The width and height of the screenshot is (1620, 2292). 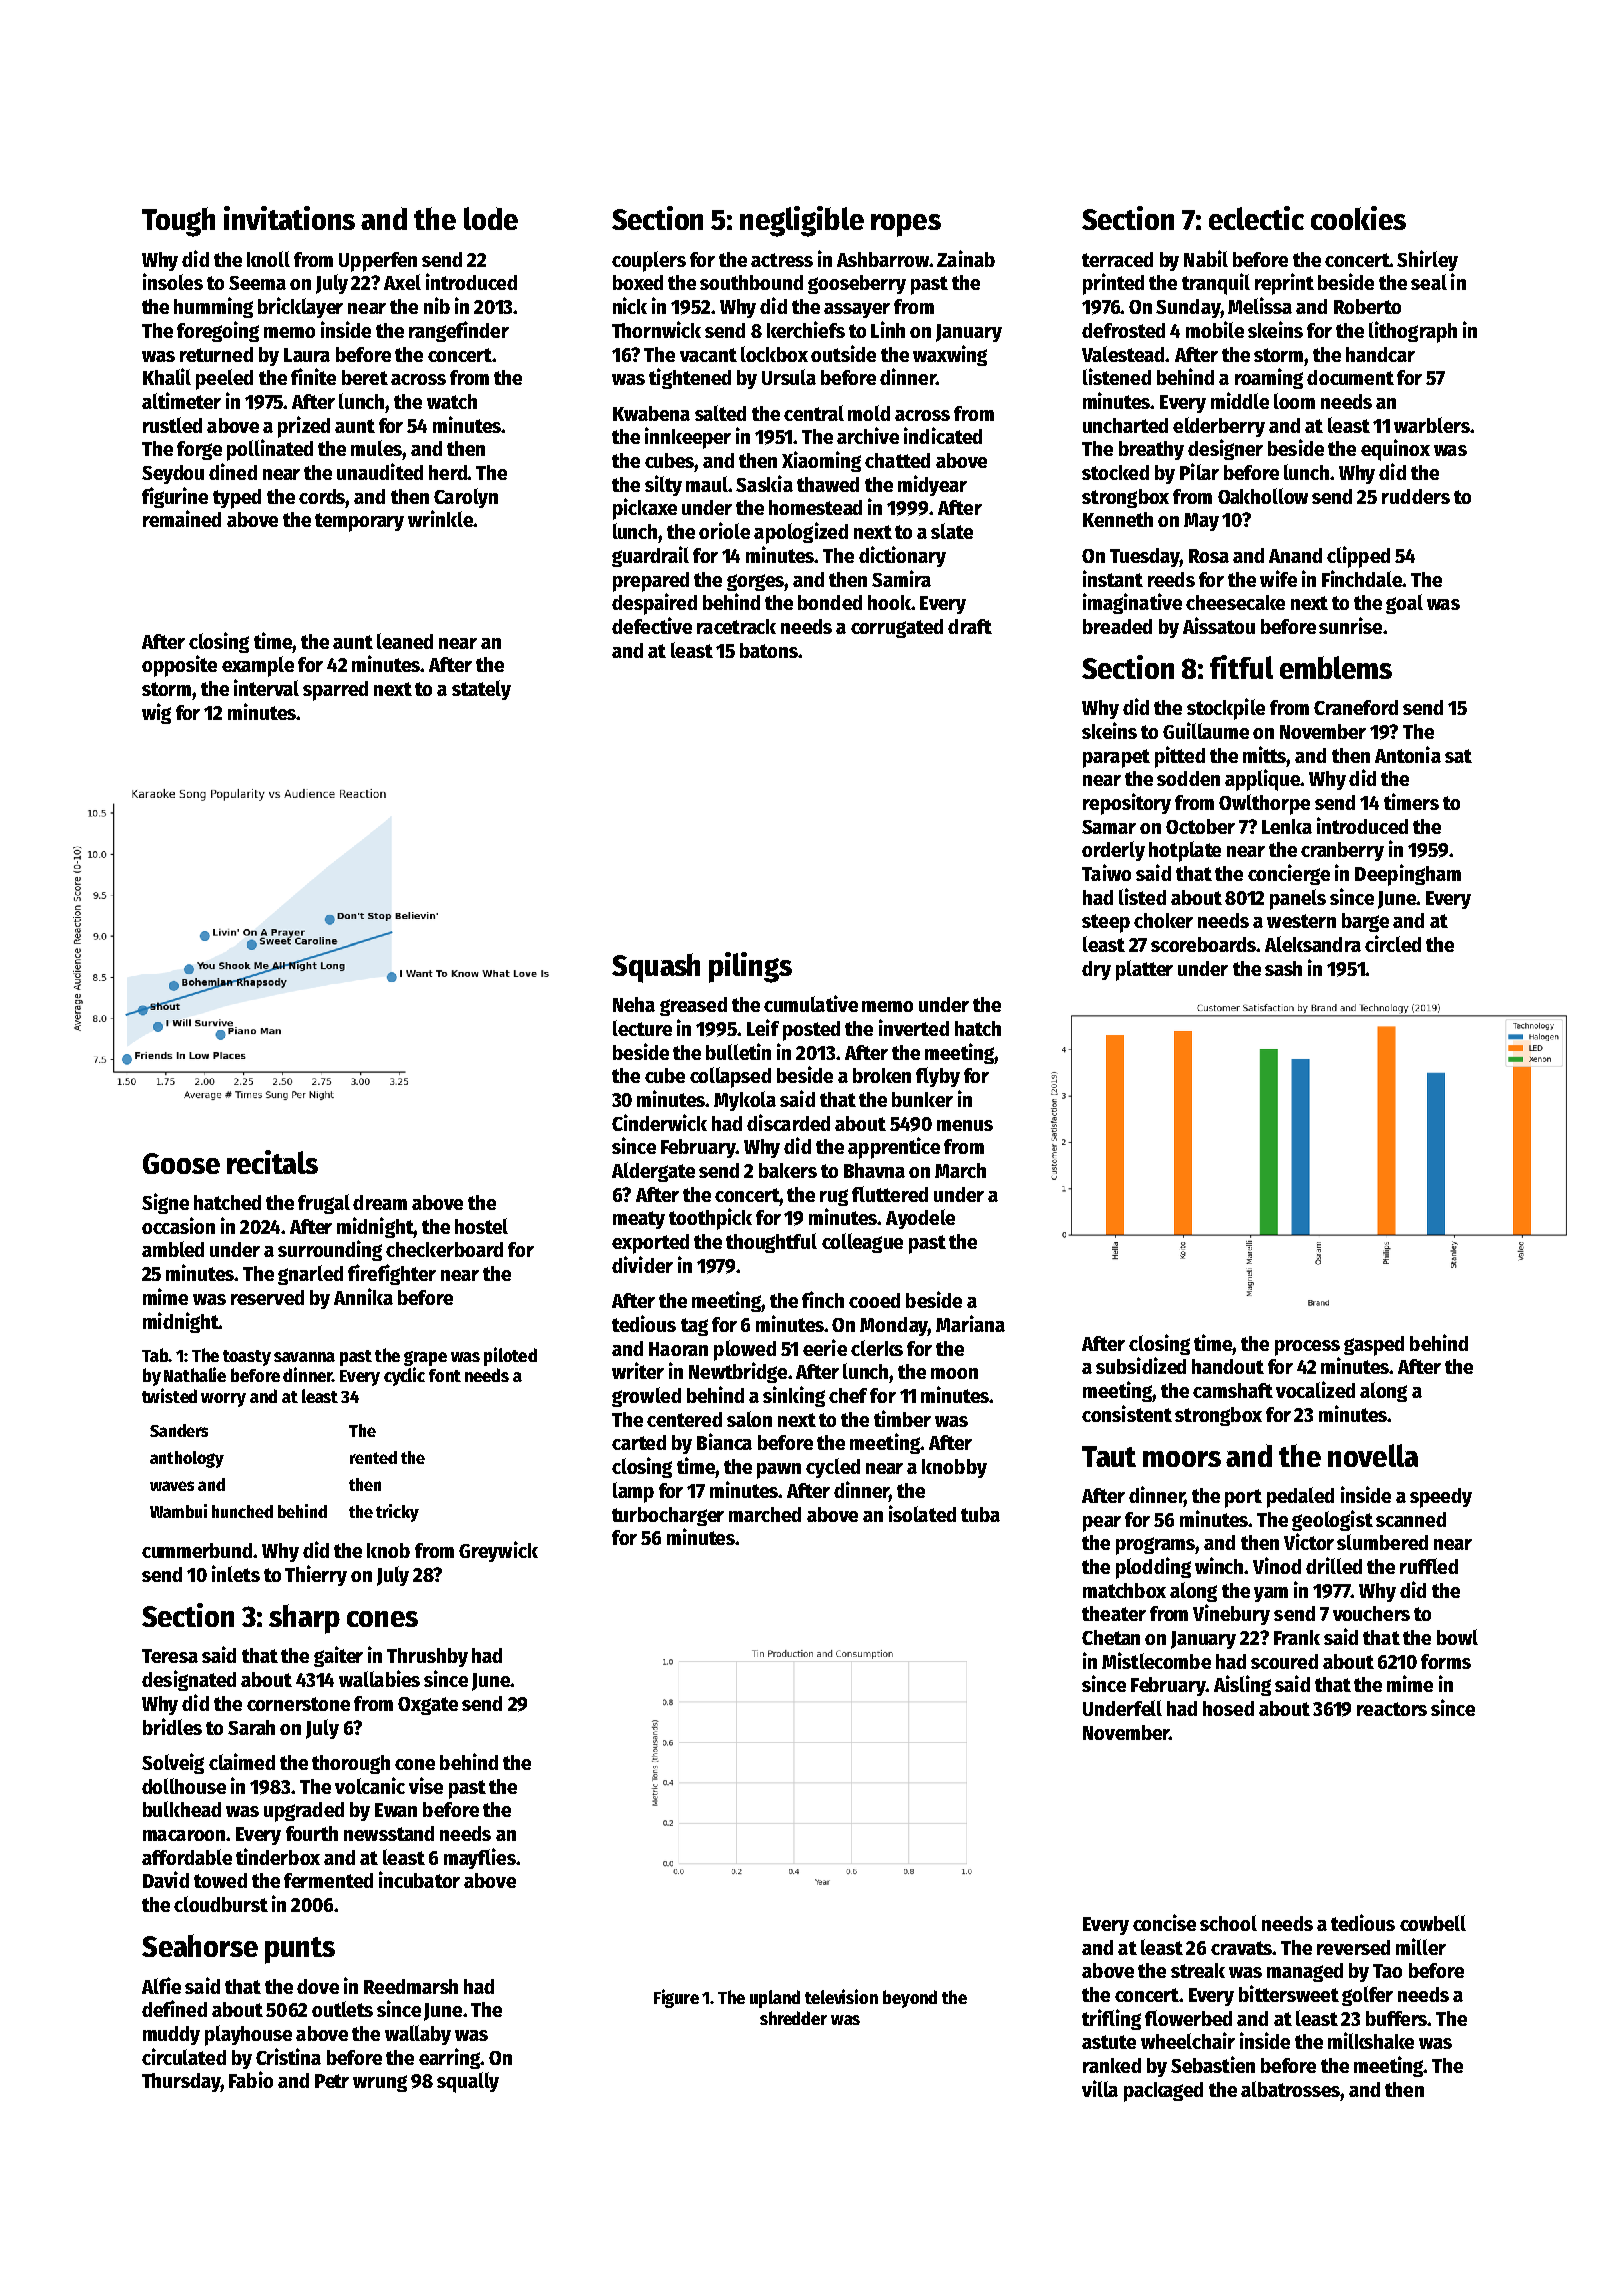 I want to click on beyond, so click(x=910, y=1999).
